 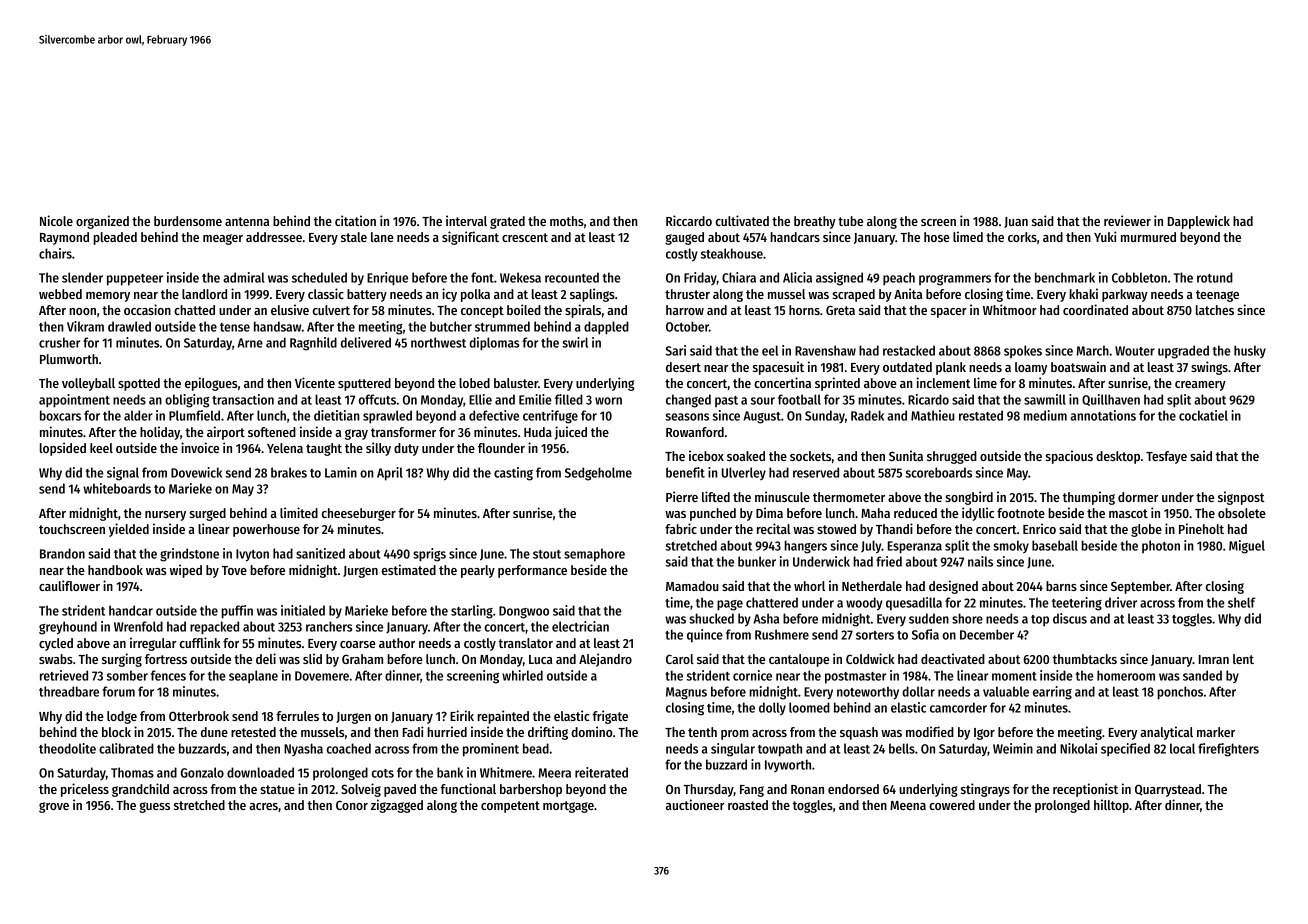 What do you see at coordinates (1140, 587) in the document?
I see `September` at bounding box center [1140, 587].
